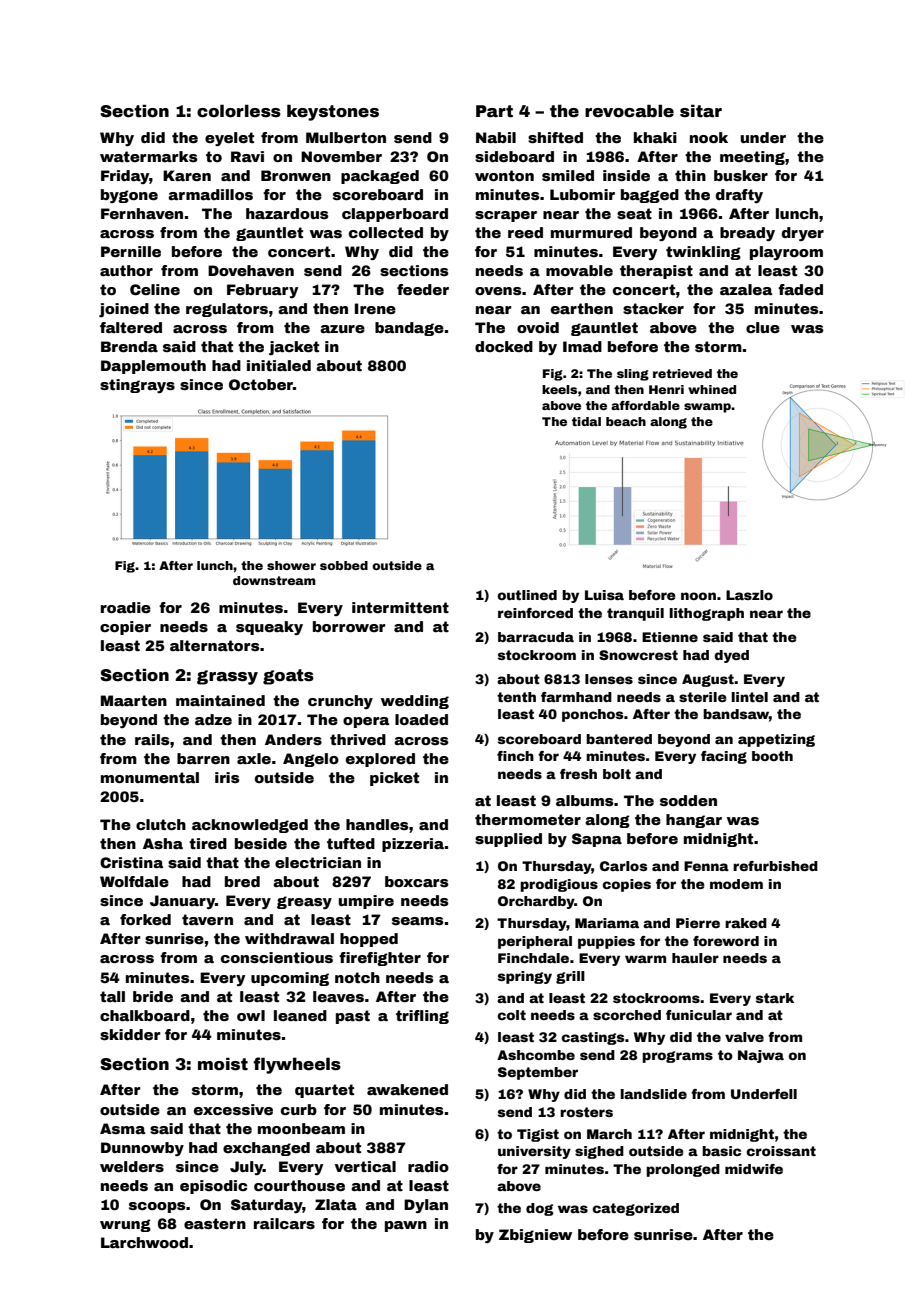 This screenshot has height=1308, width=924. What do you see at coordinates (145, 919) in the screenshot?
I see `forked` at bounding box center [145, 919].
